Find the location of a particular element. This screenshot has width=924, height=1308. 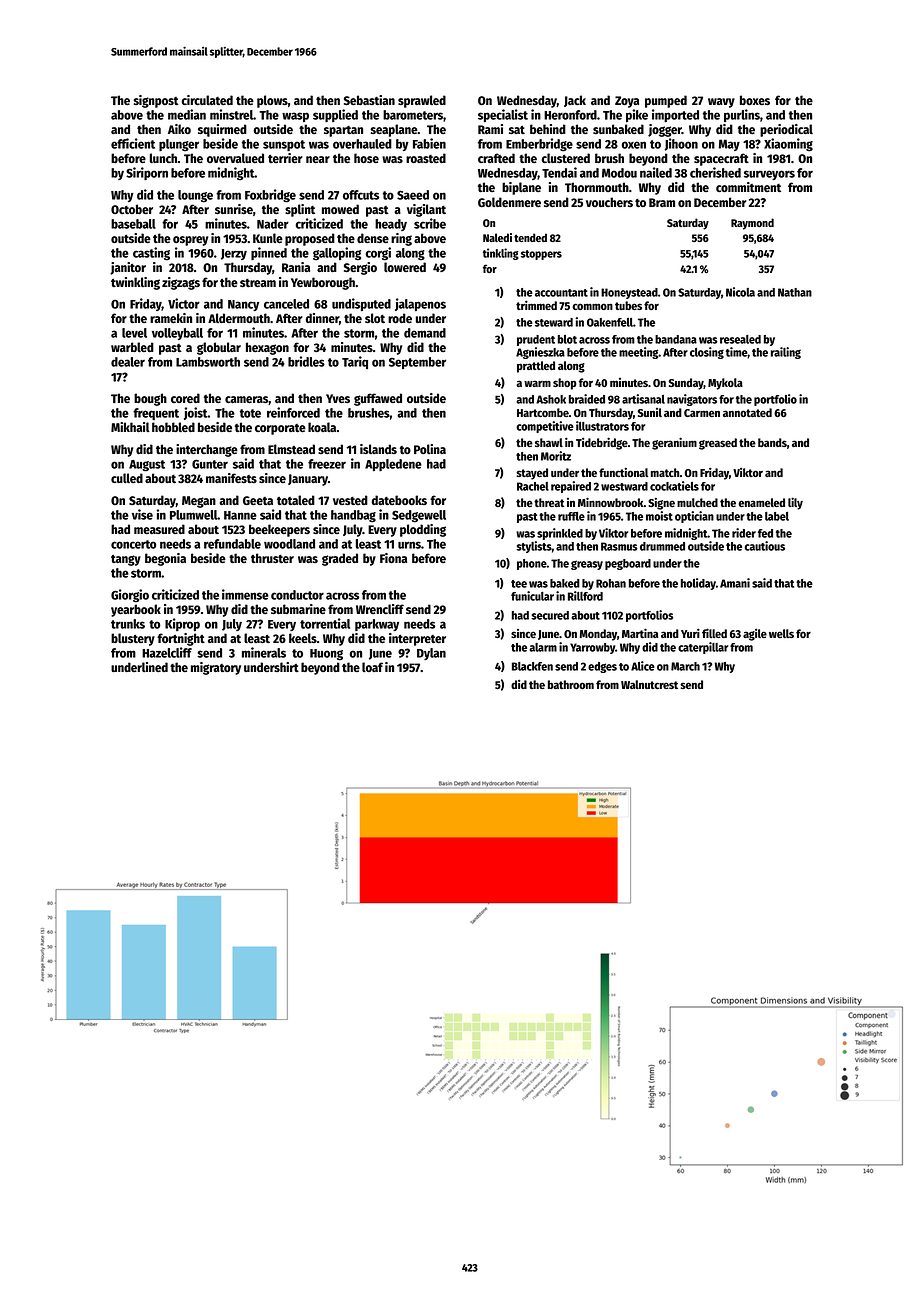

nailed is located at coordinates (656, 172).
